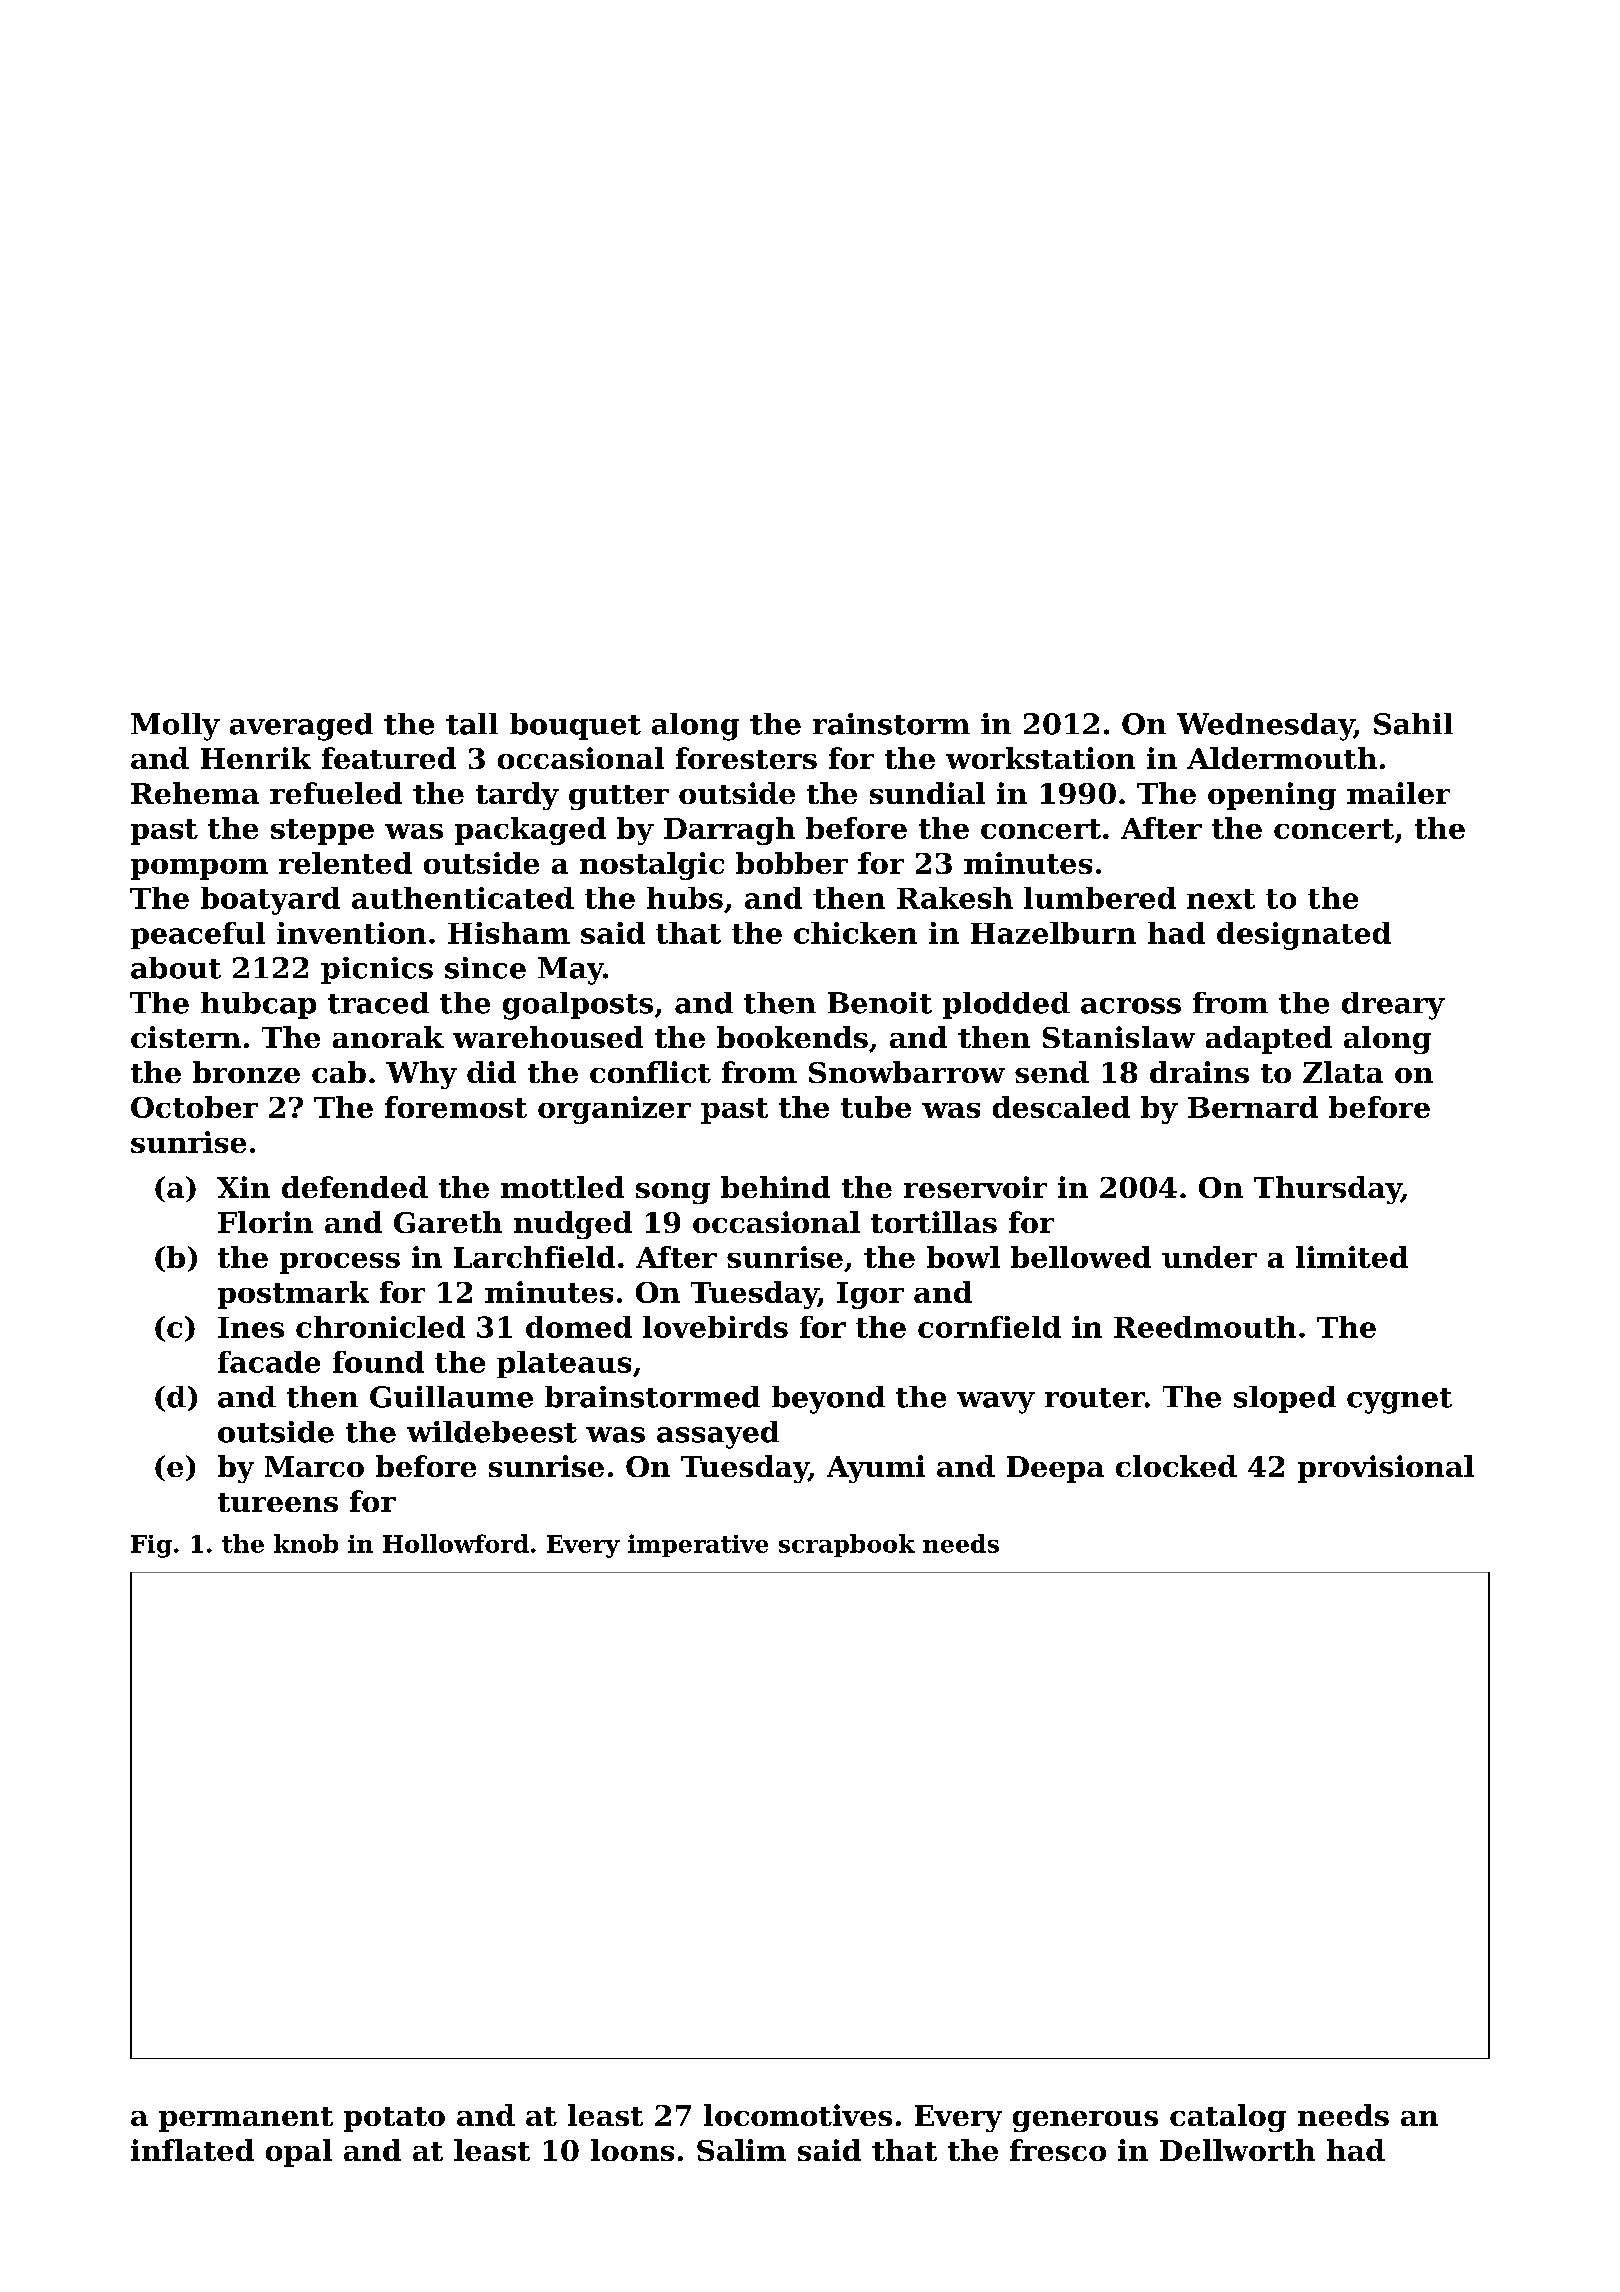 The image size is (1620, 2292). What do you see at coordinates (828, 1400) in the document?
I see `beyond` at bounding box center [828, 1400].
